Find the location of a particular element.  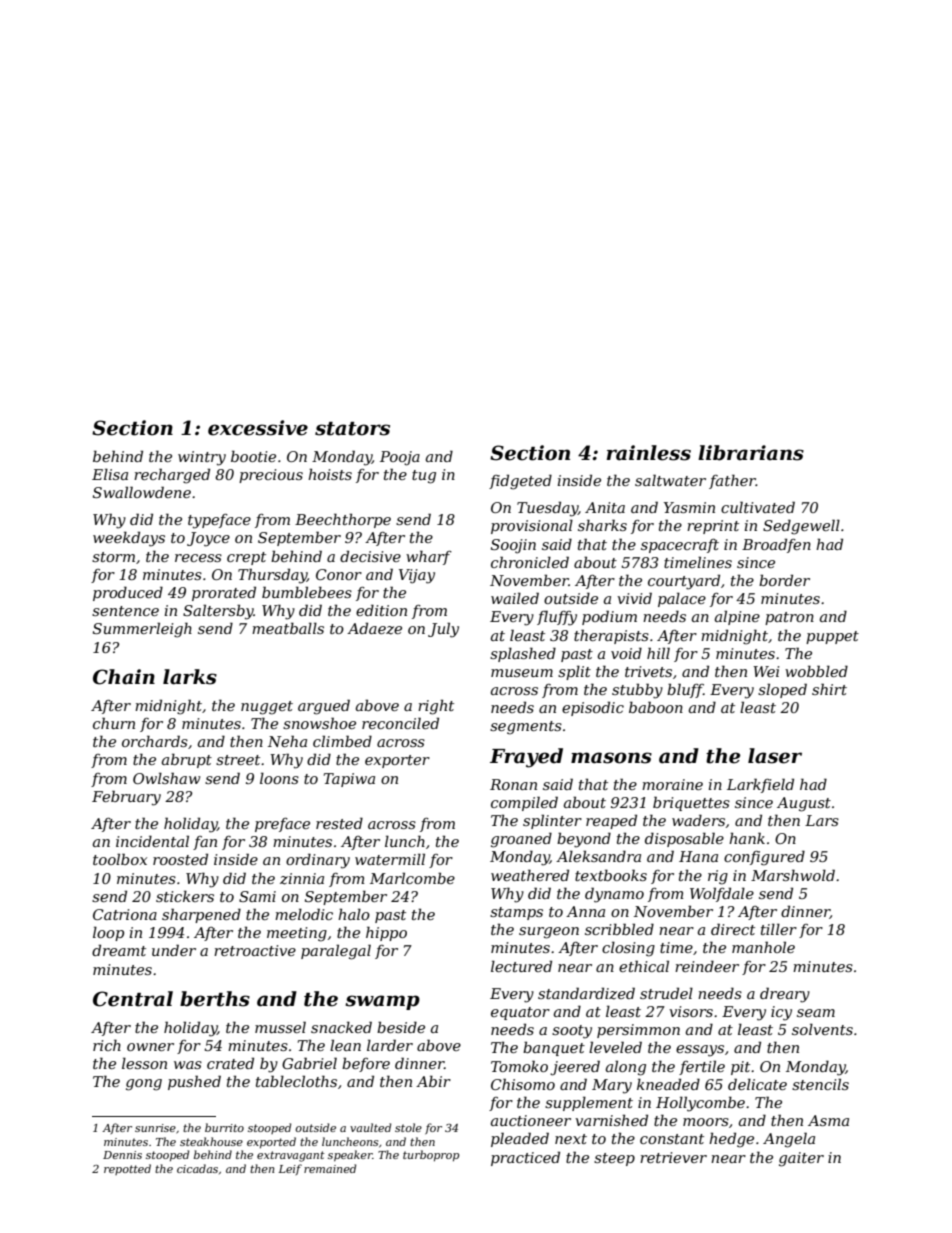

laser is located at coordinates (775, 756).
